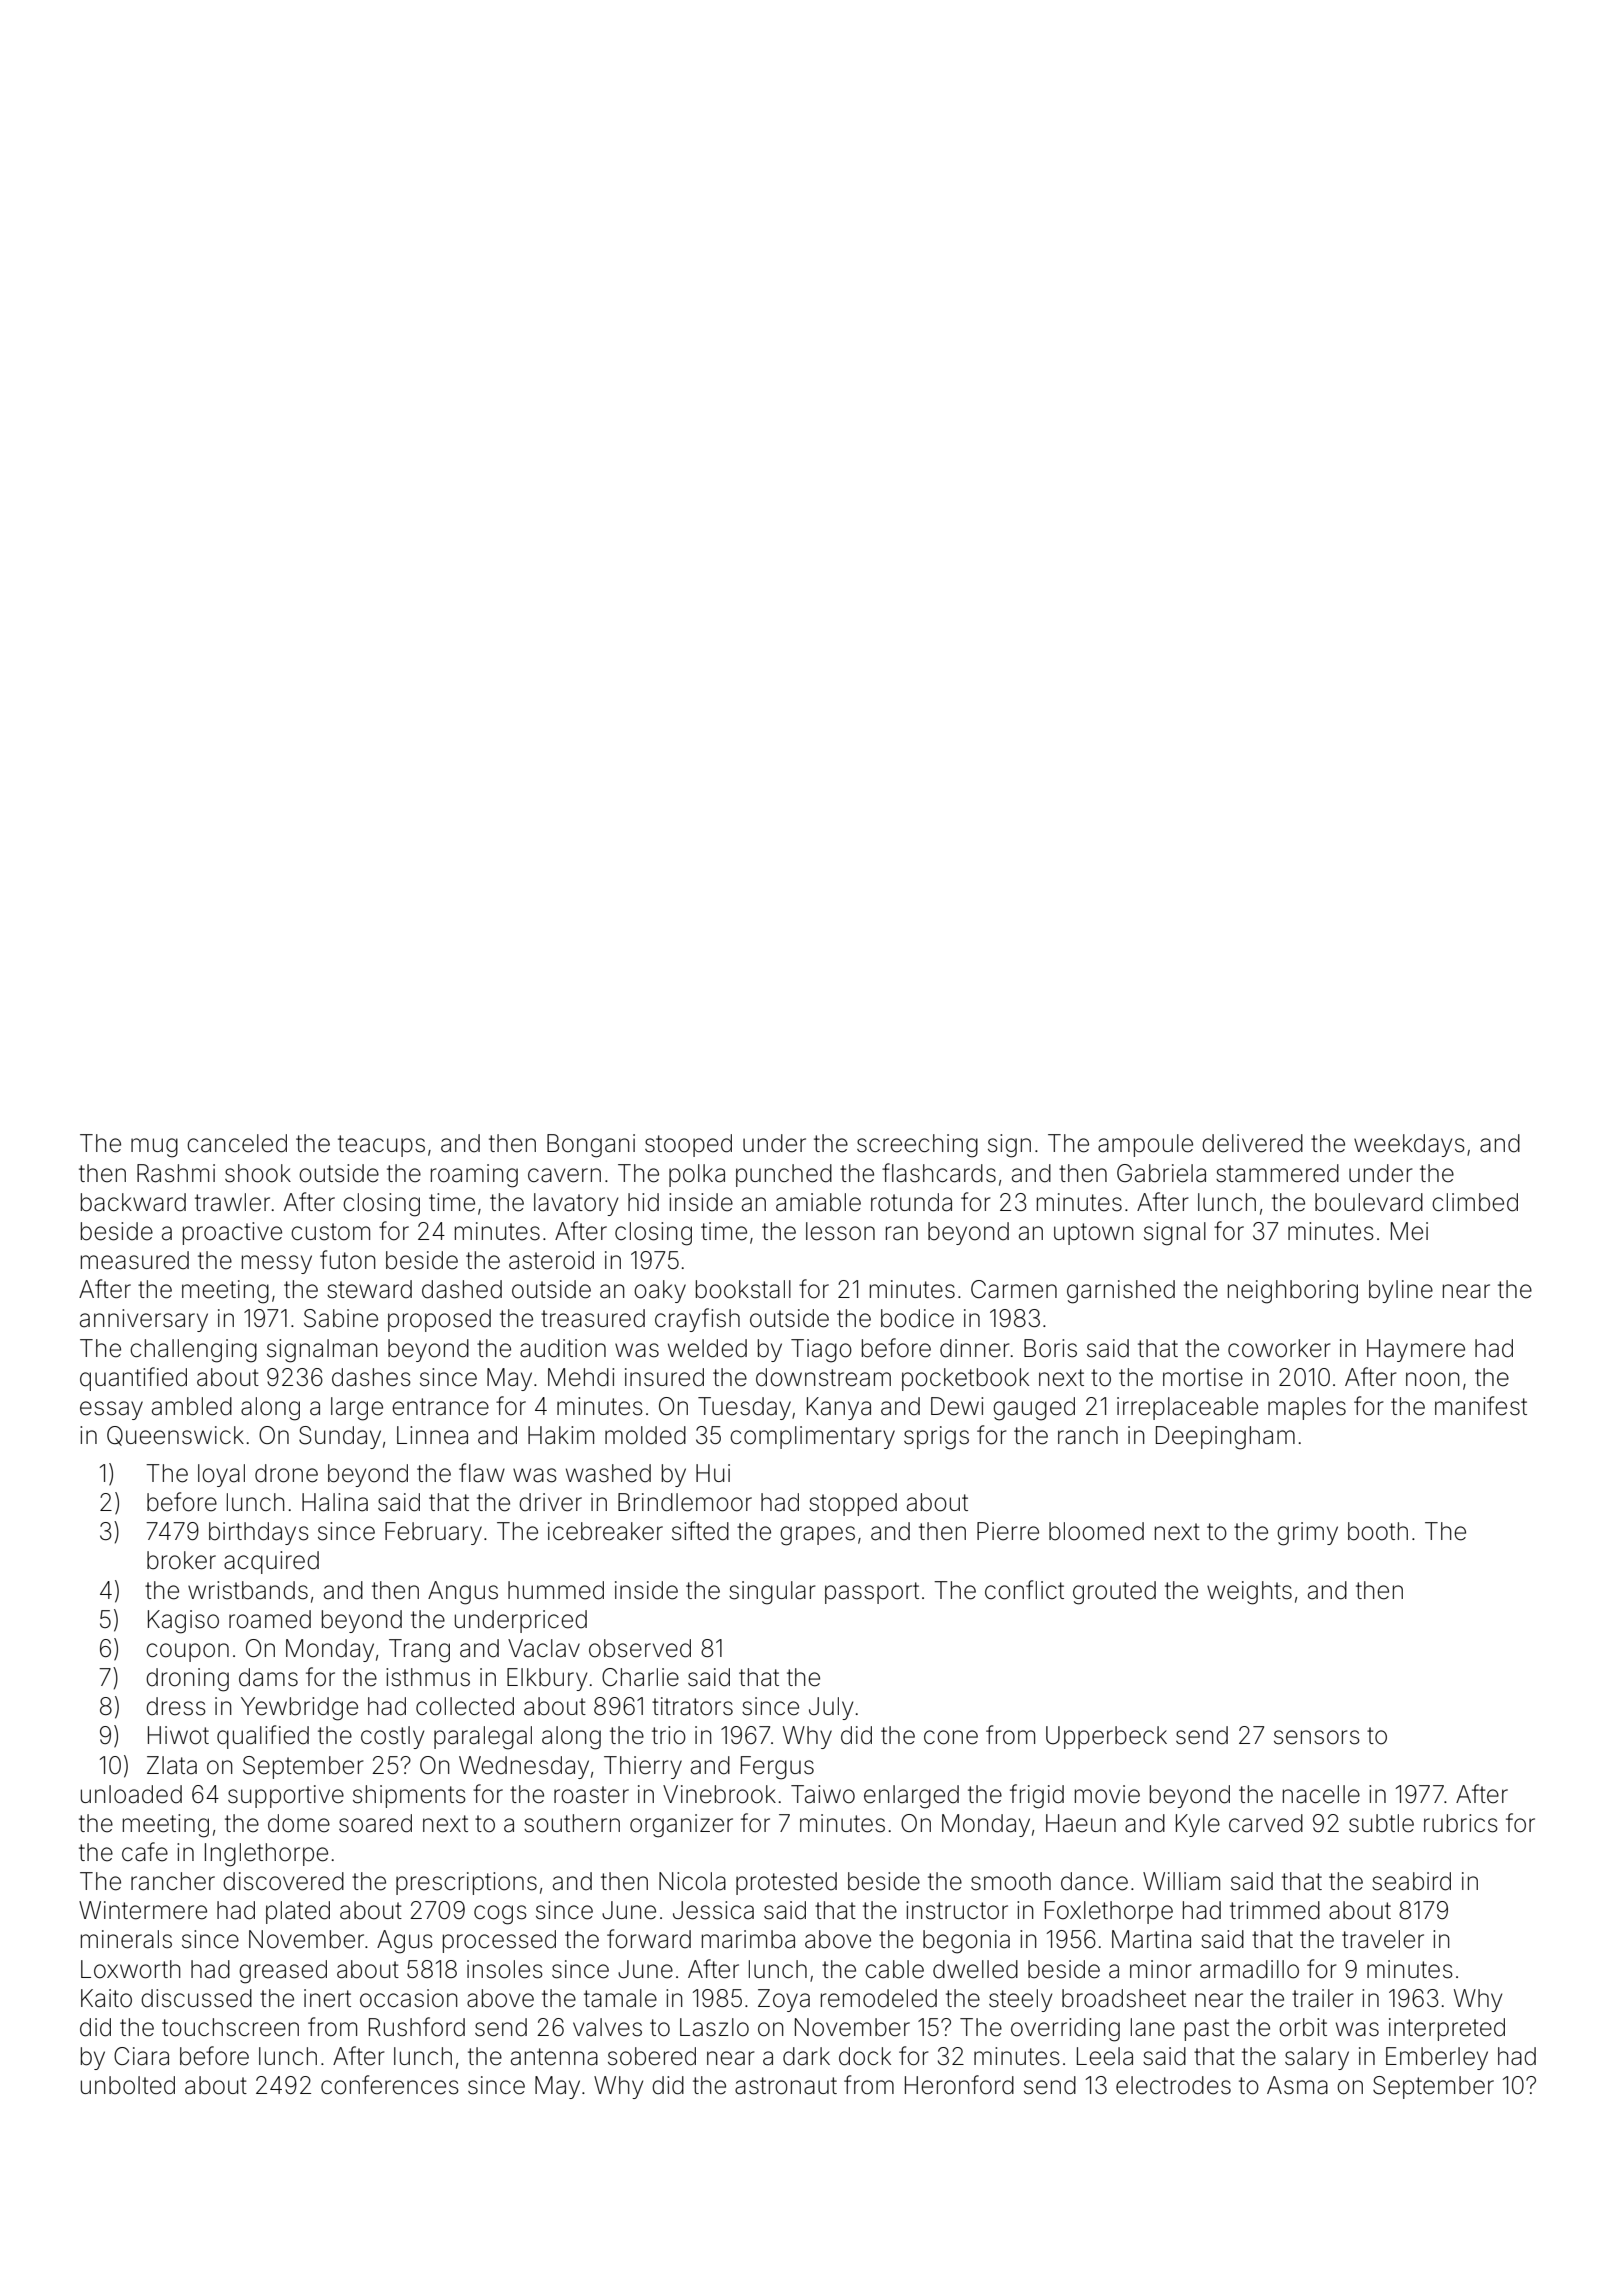  I want to click on weekdays, so click(1409, 1145).
